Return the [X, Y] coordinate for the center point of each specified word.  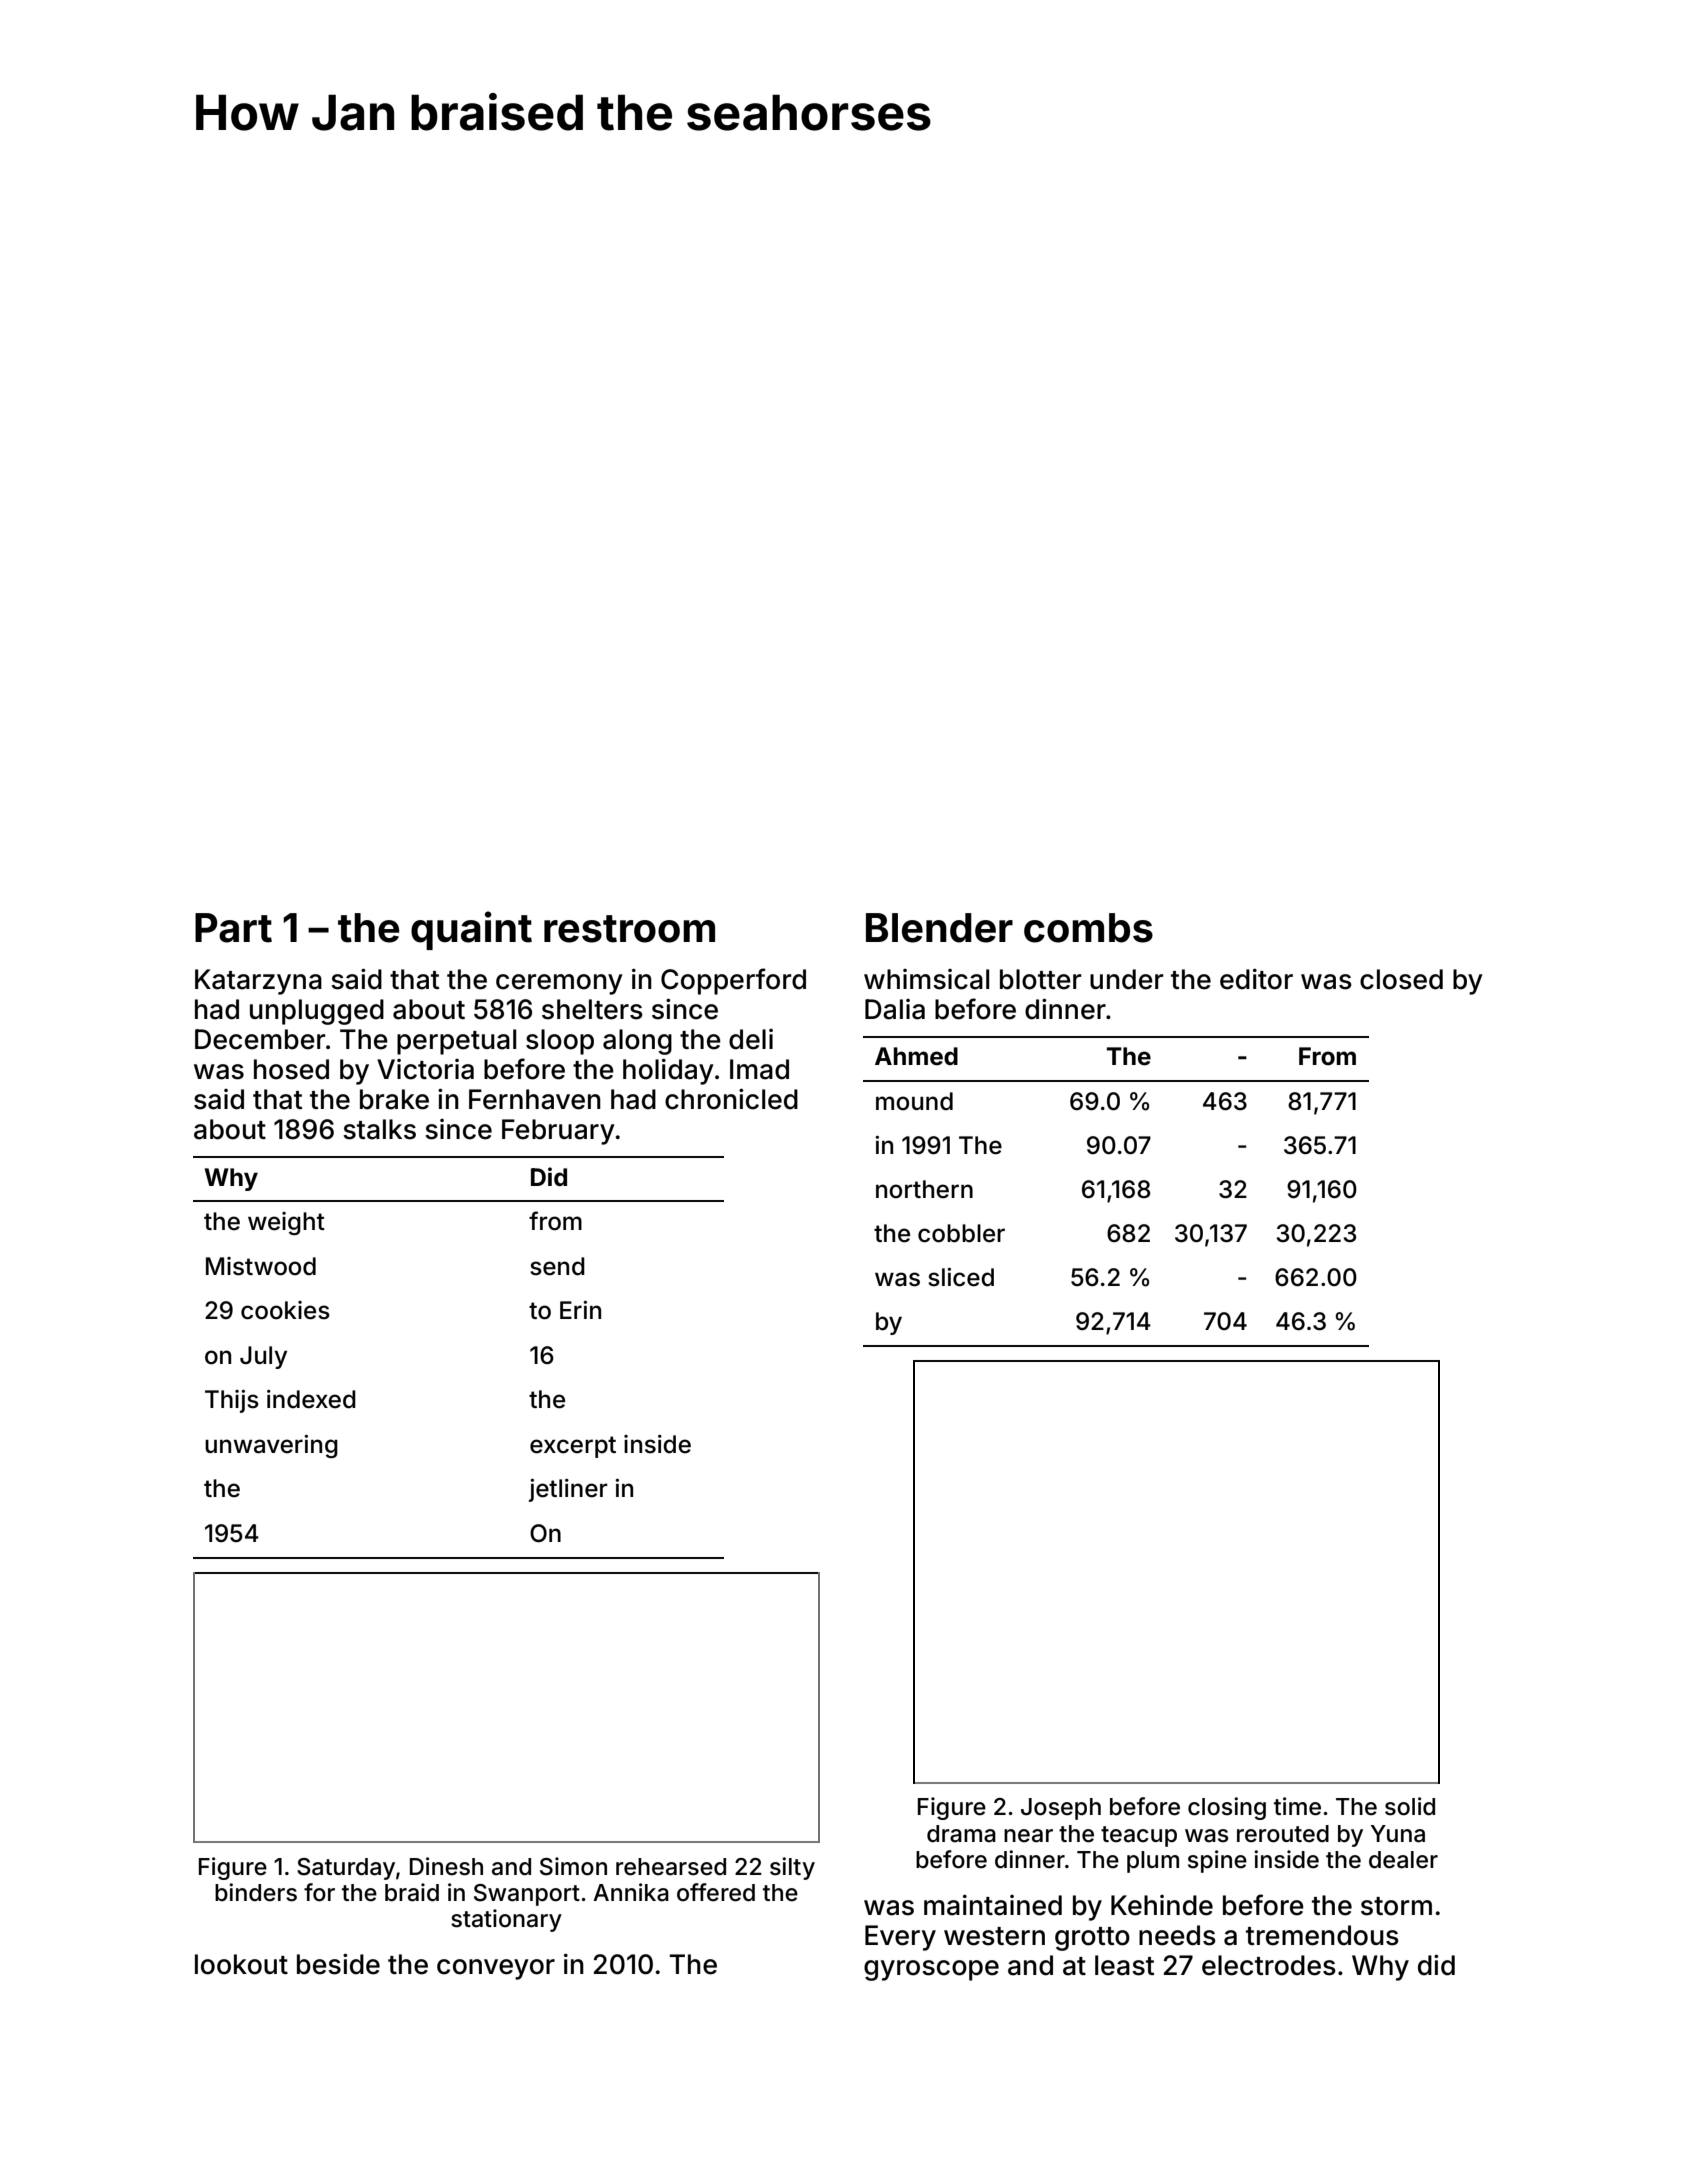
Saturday [346, 1869]
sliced [961, 1277]
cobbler [961, 1233]
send [557, 1266]
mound [914, 1101]
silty [792, 1868]
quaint [471, 930]
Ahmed [916, 1056]
